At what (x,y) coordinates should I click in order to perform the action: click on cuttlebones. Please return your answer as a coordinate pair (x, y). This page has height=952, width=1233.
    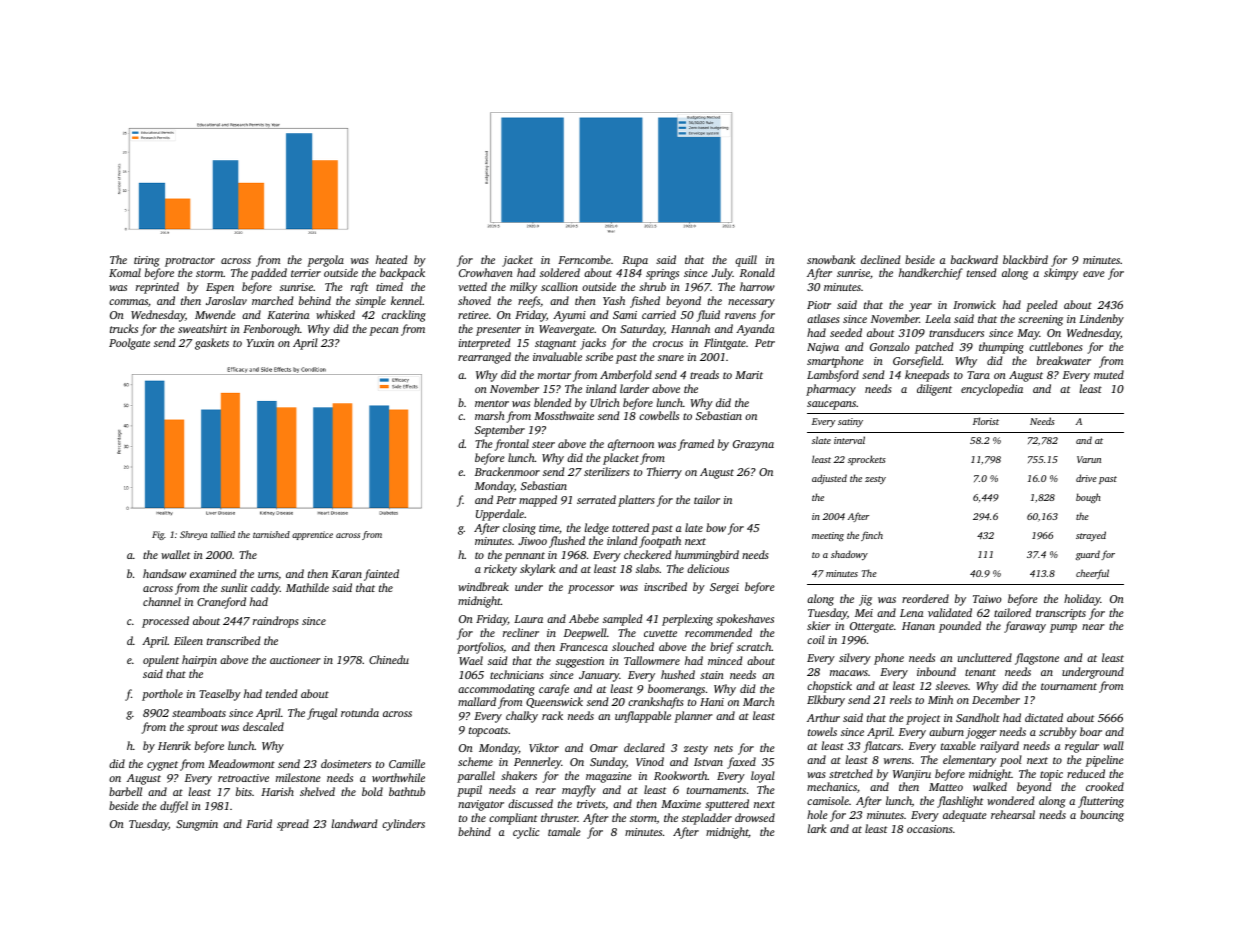
    Looking at the image, I should click on (1056, 346).
